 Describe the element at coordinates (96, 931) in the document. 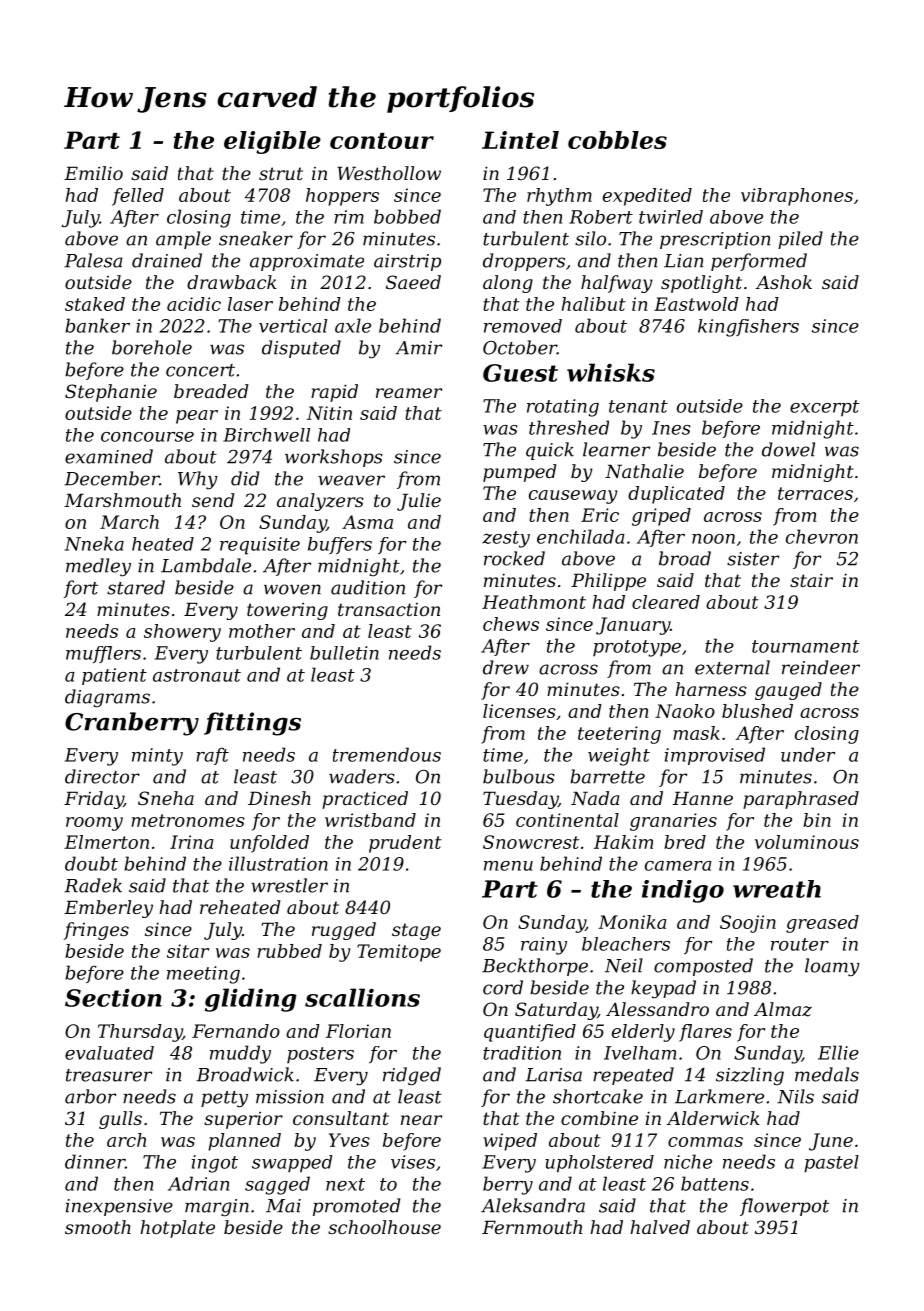

I see `fringes` at that location.
